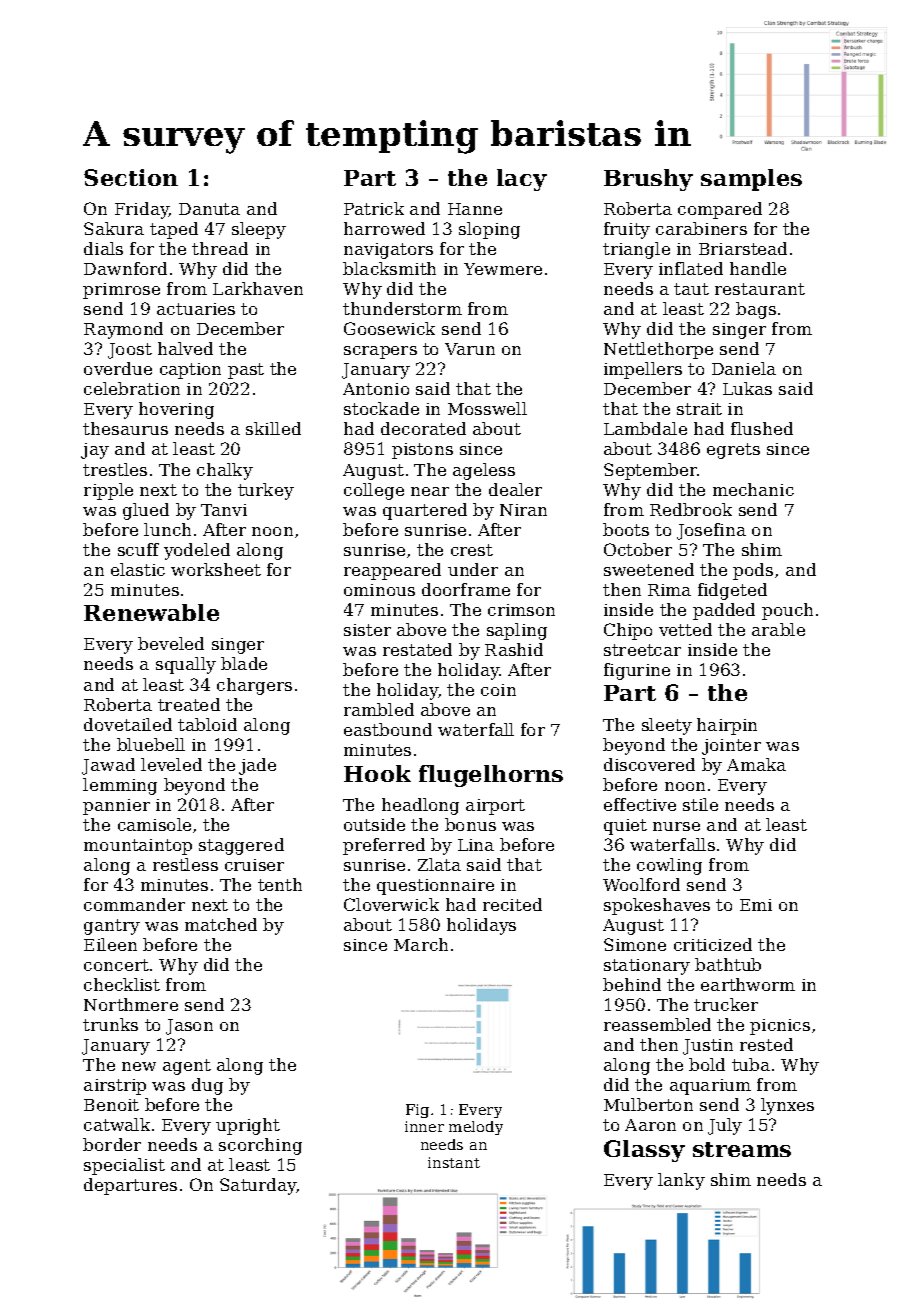  What do you see at coordinates (221, 924) in the screenshot?
I see `matched` at bounding box center [221, 924].
